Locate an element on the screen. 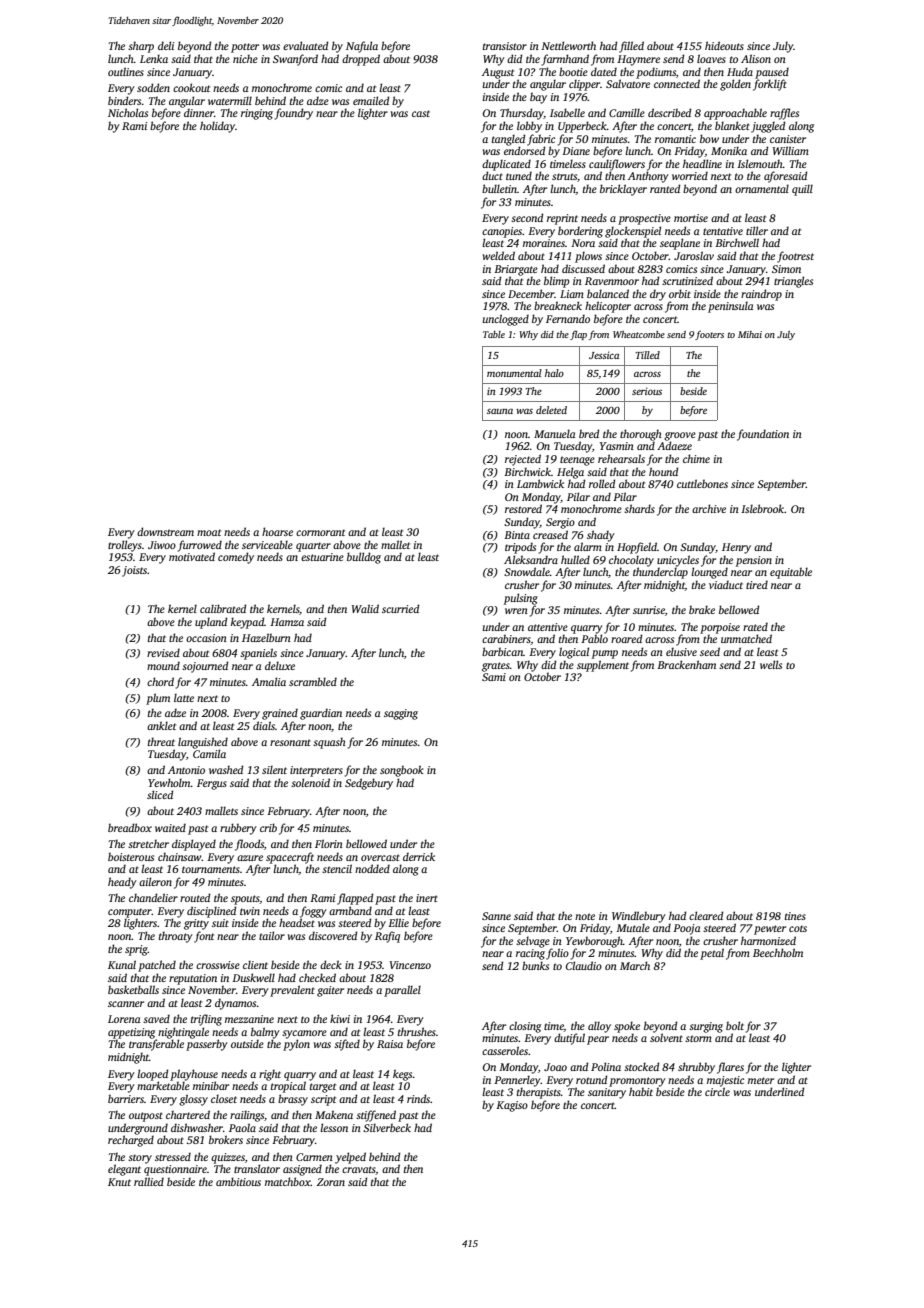 The width and height of the screenshot is (924, 1308). moat is located at coordinates (209, 532).
